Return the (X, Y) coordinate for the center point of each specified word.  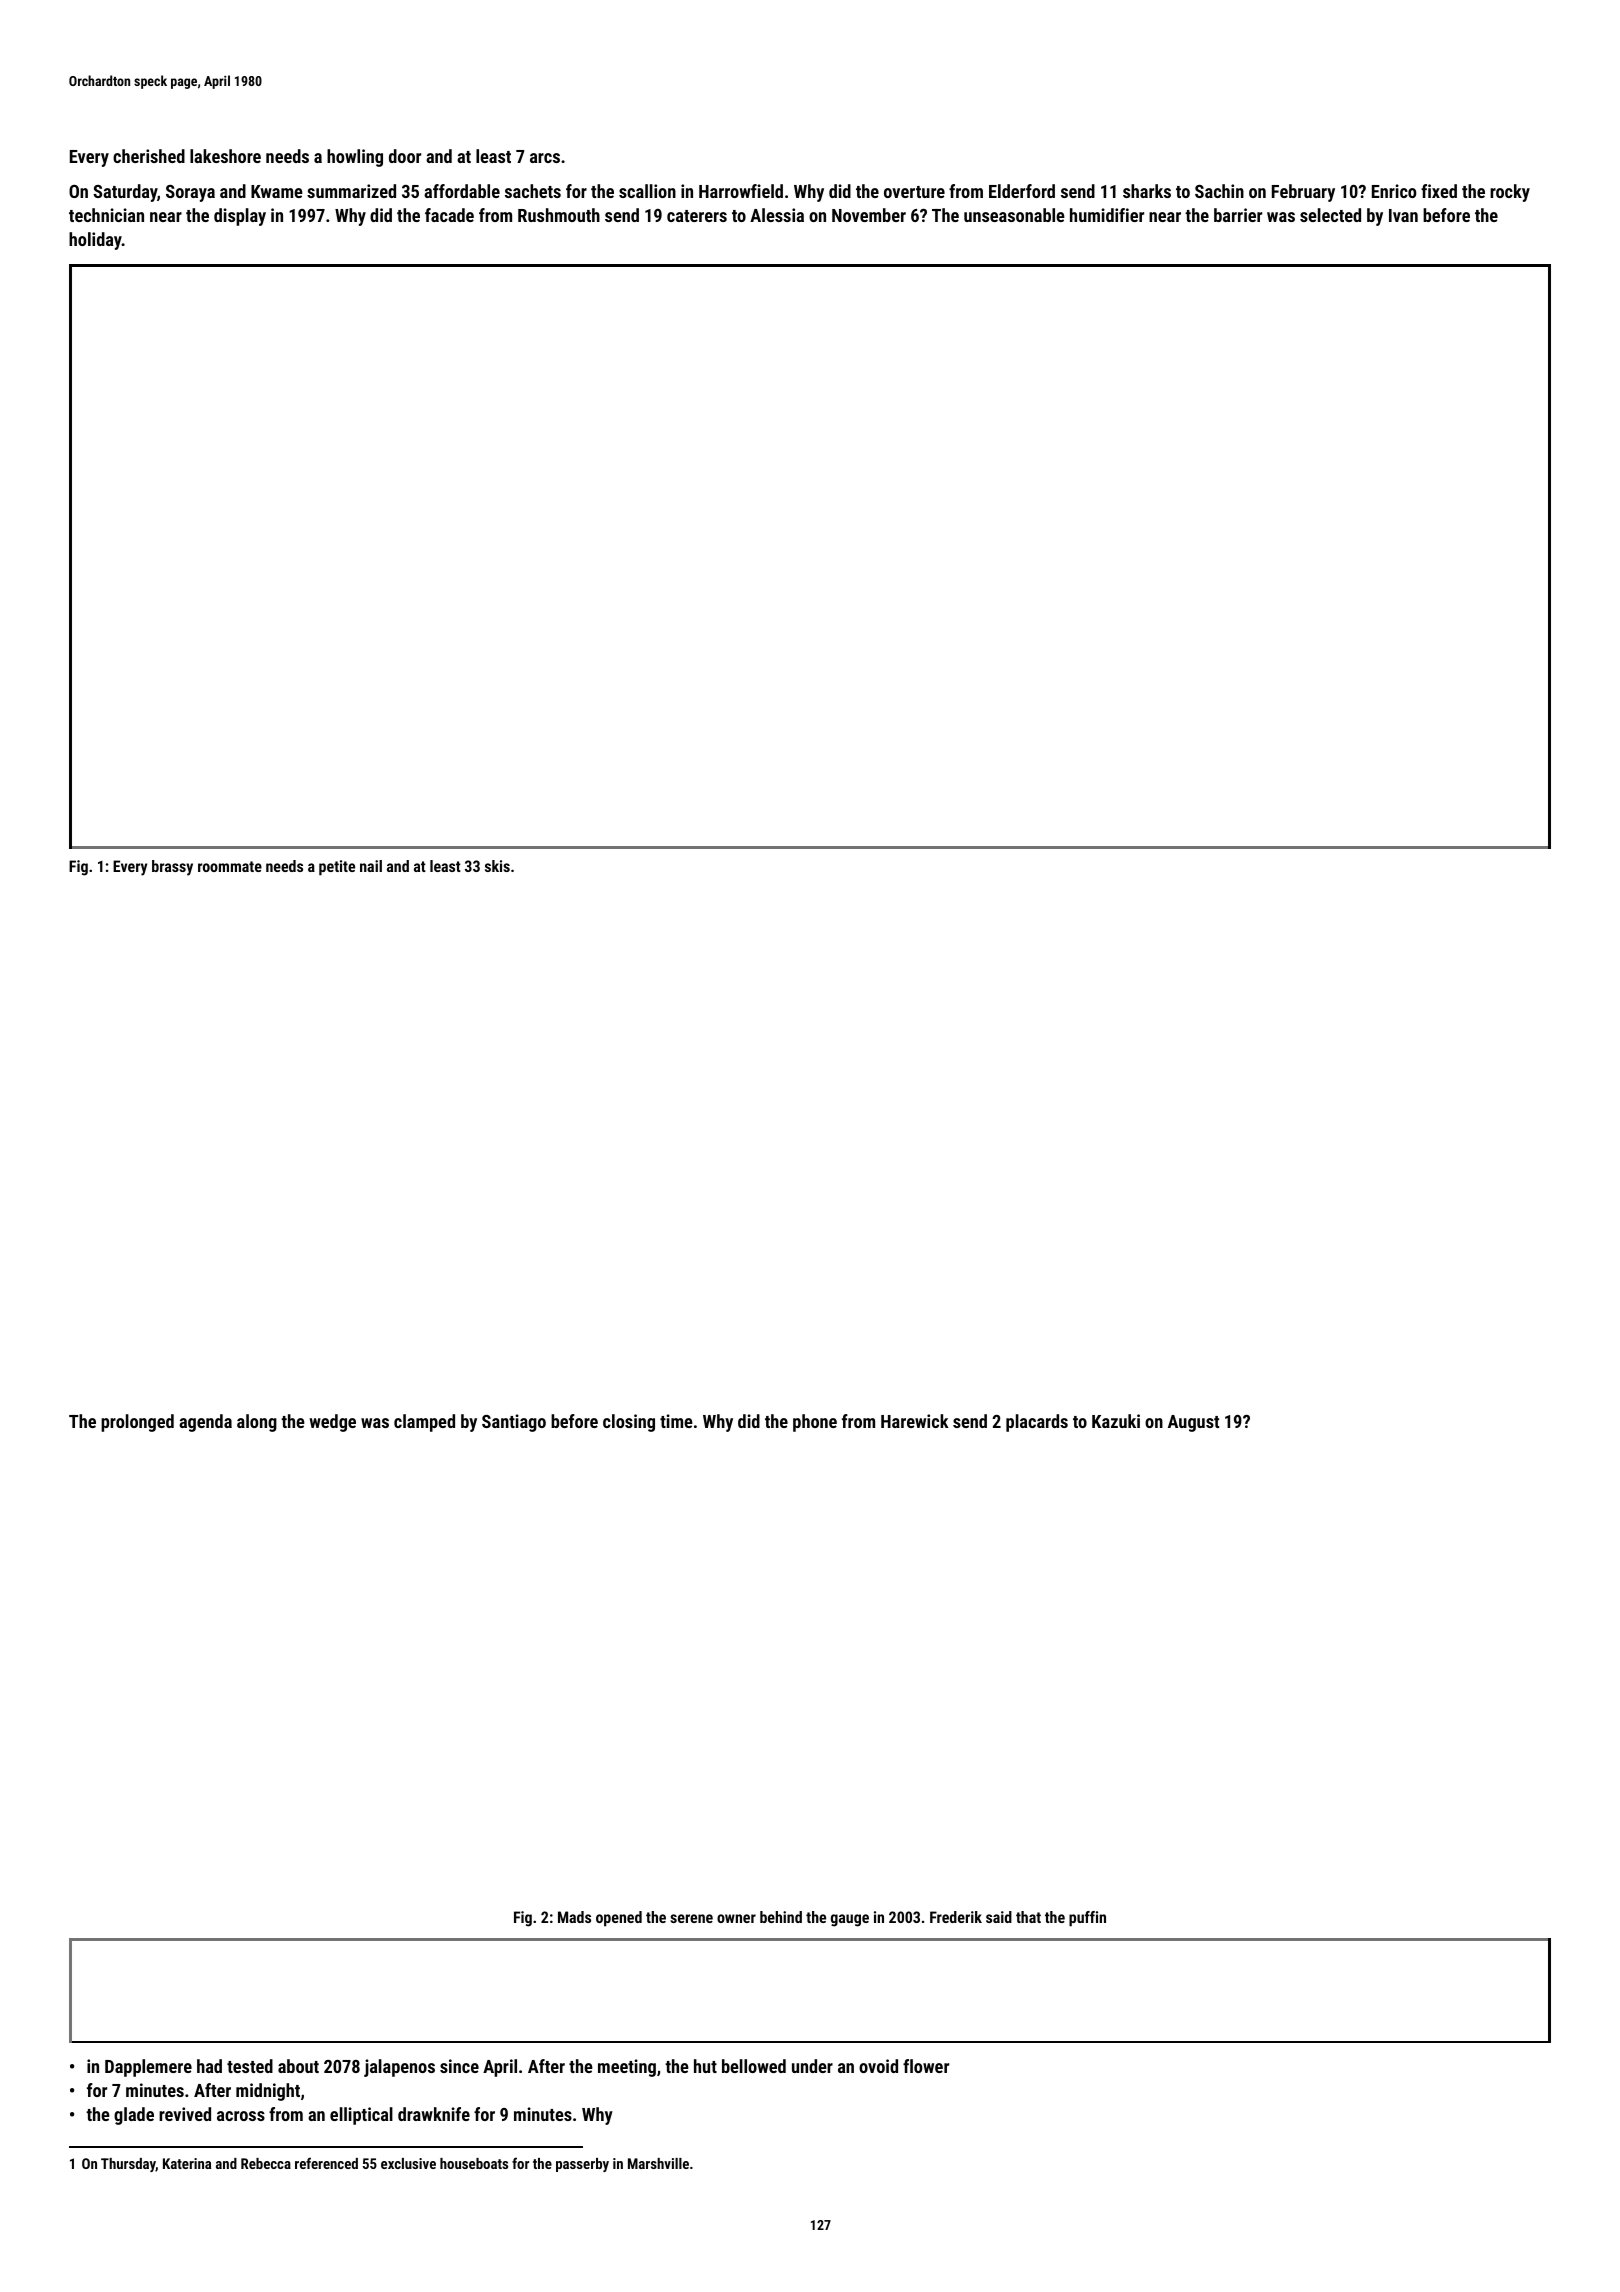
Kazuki (1116, 1421)
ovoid (878, 2066)
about (298, 2066)
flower (926, 2066)
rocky (1510, 193)
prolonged (137, 1423)
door (405, 156)
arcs (545, 158)
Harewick (915, 1421)
